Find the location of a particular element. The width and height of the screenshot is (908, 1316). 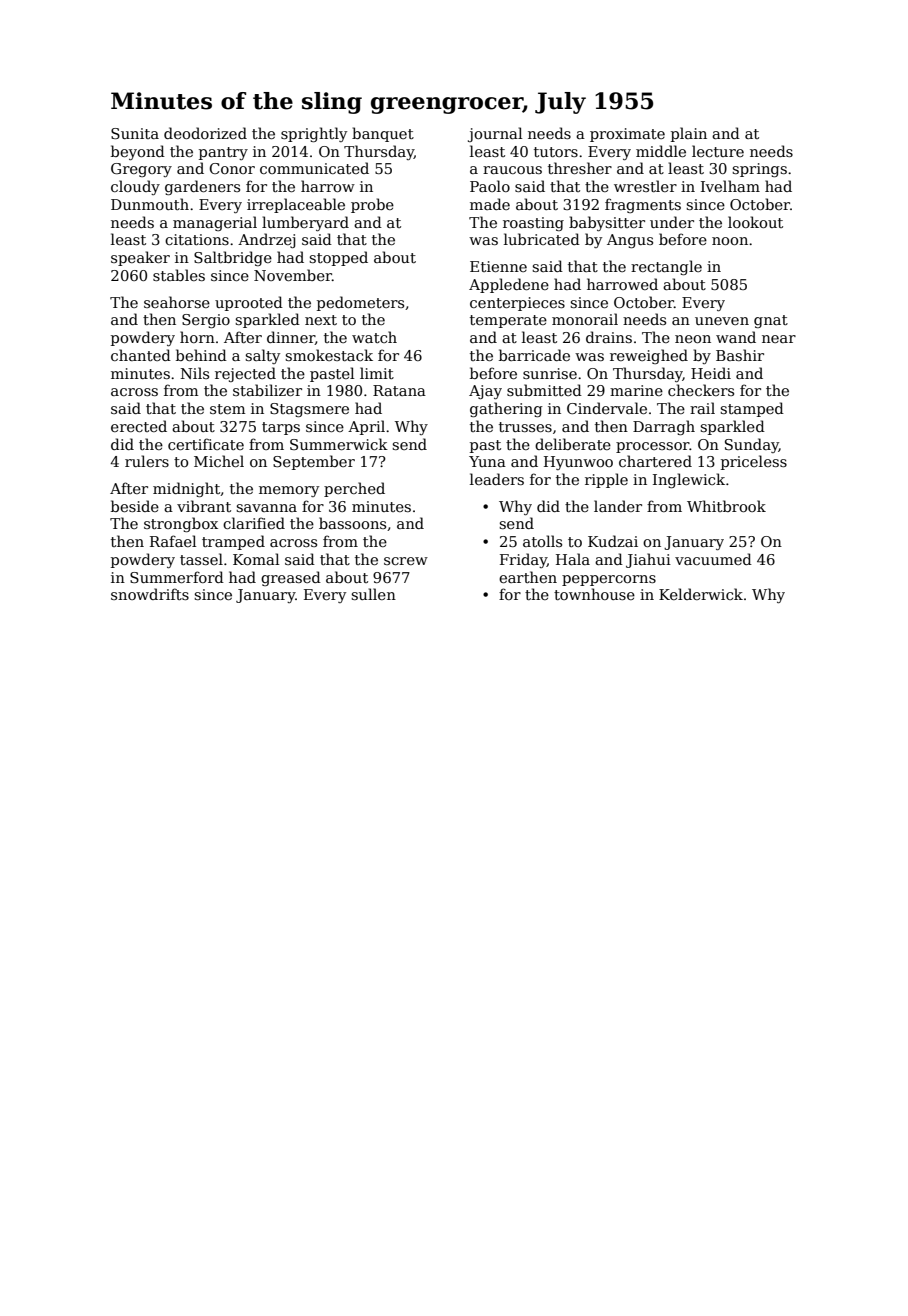

Inglewick is located at coordinates (689, 480).
